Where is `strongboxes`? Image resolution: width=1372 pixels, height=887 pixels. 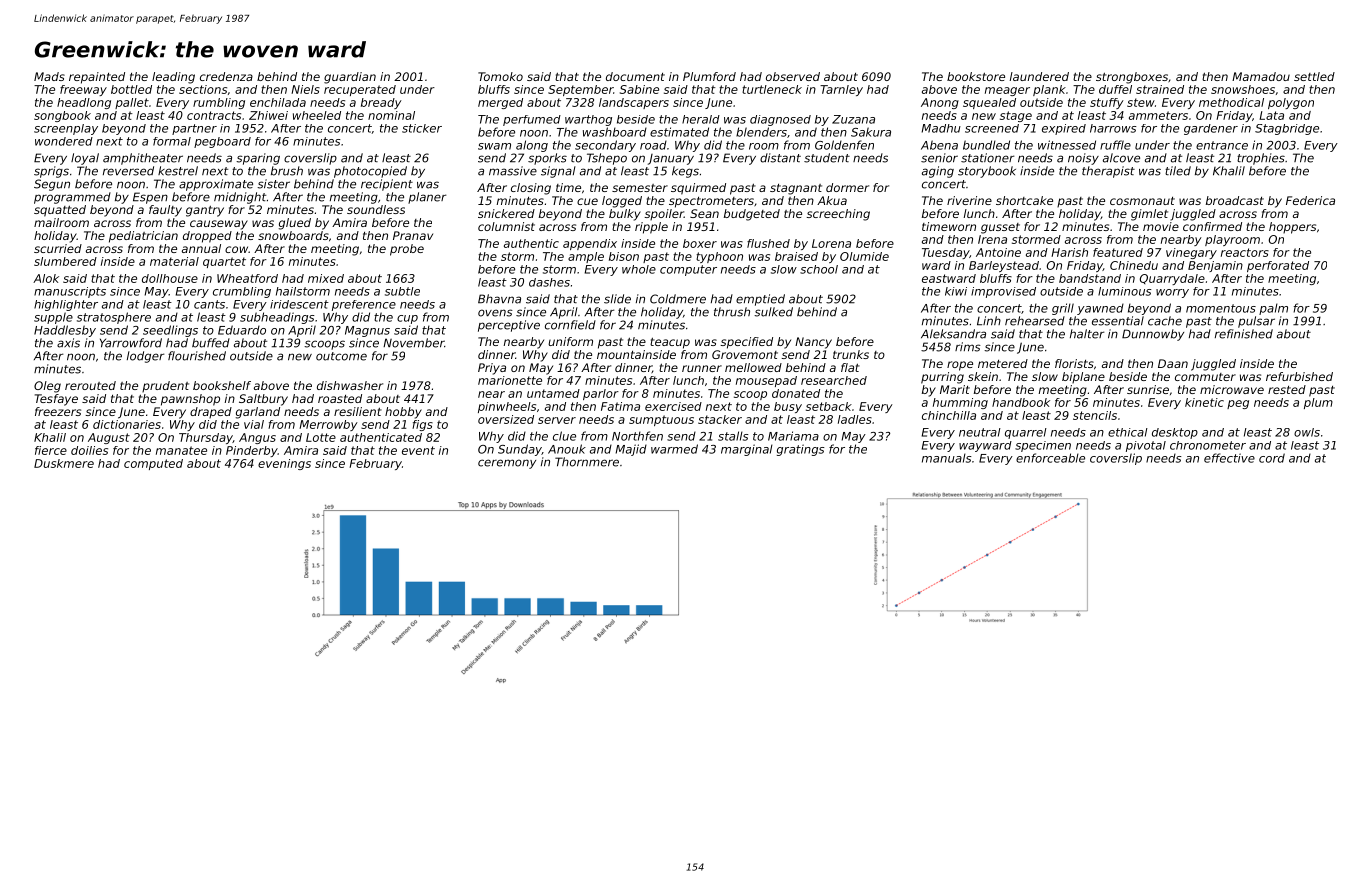 strongboxes is located at coordinates (1132, 78).
